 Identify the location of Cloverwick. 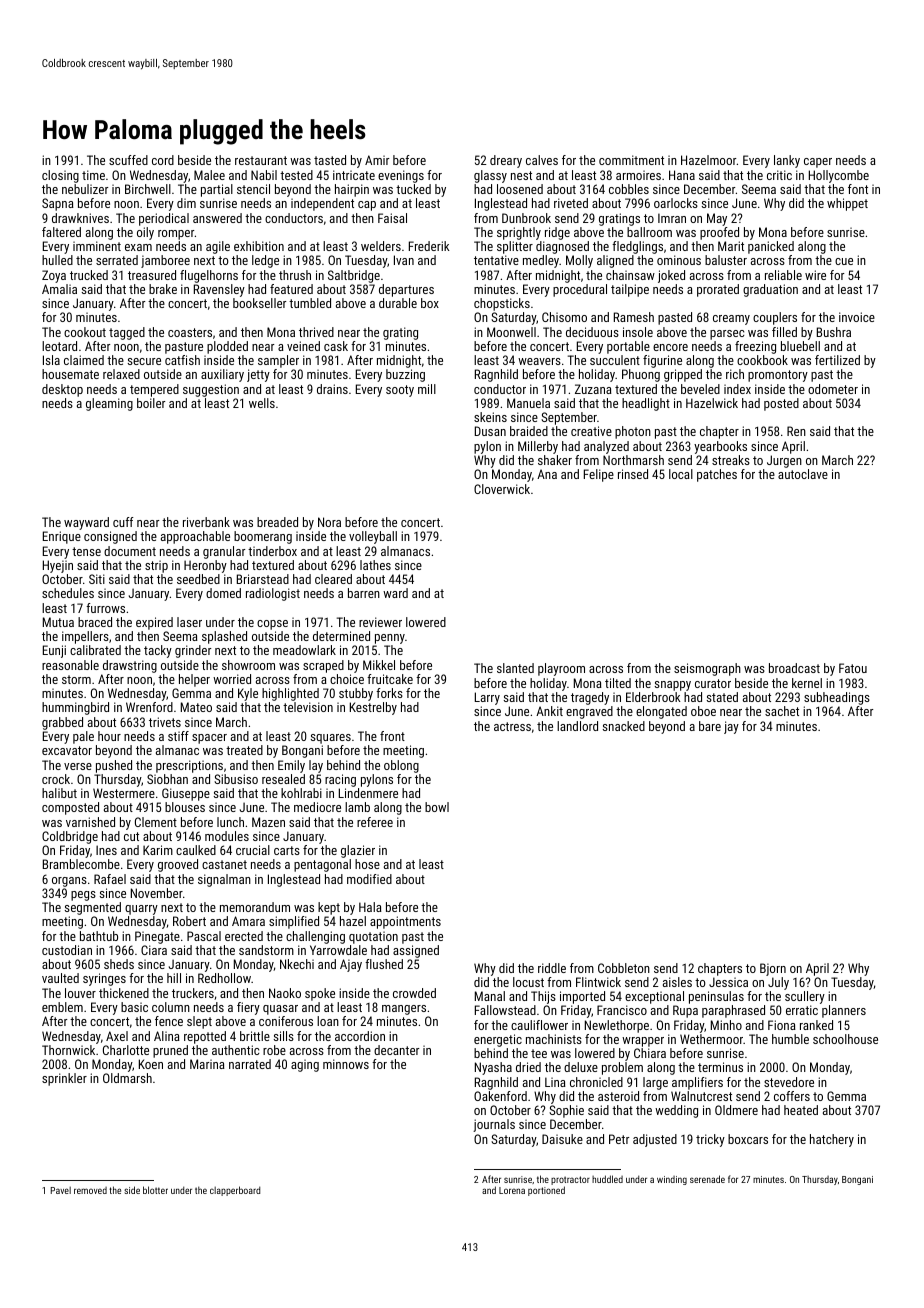
(502, 489).
